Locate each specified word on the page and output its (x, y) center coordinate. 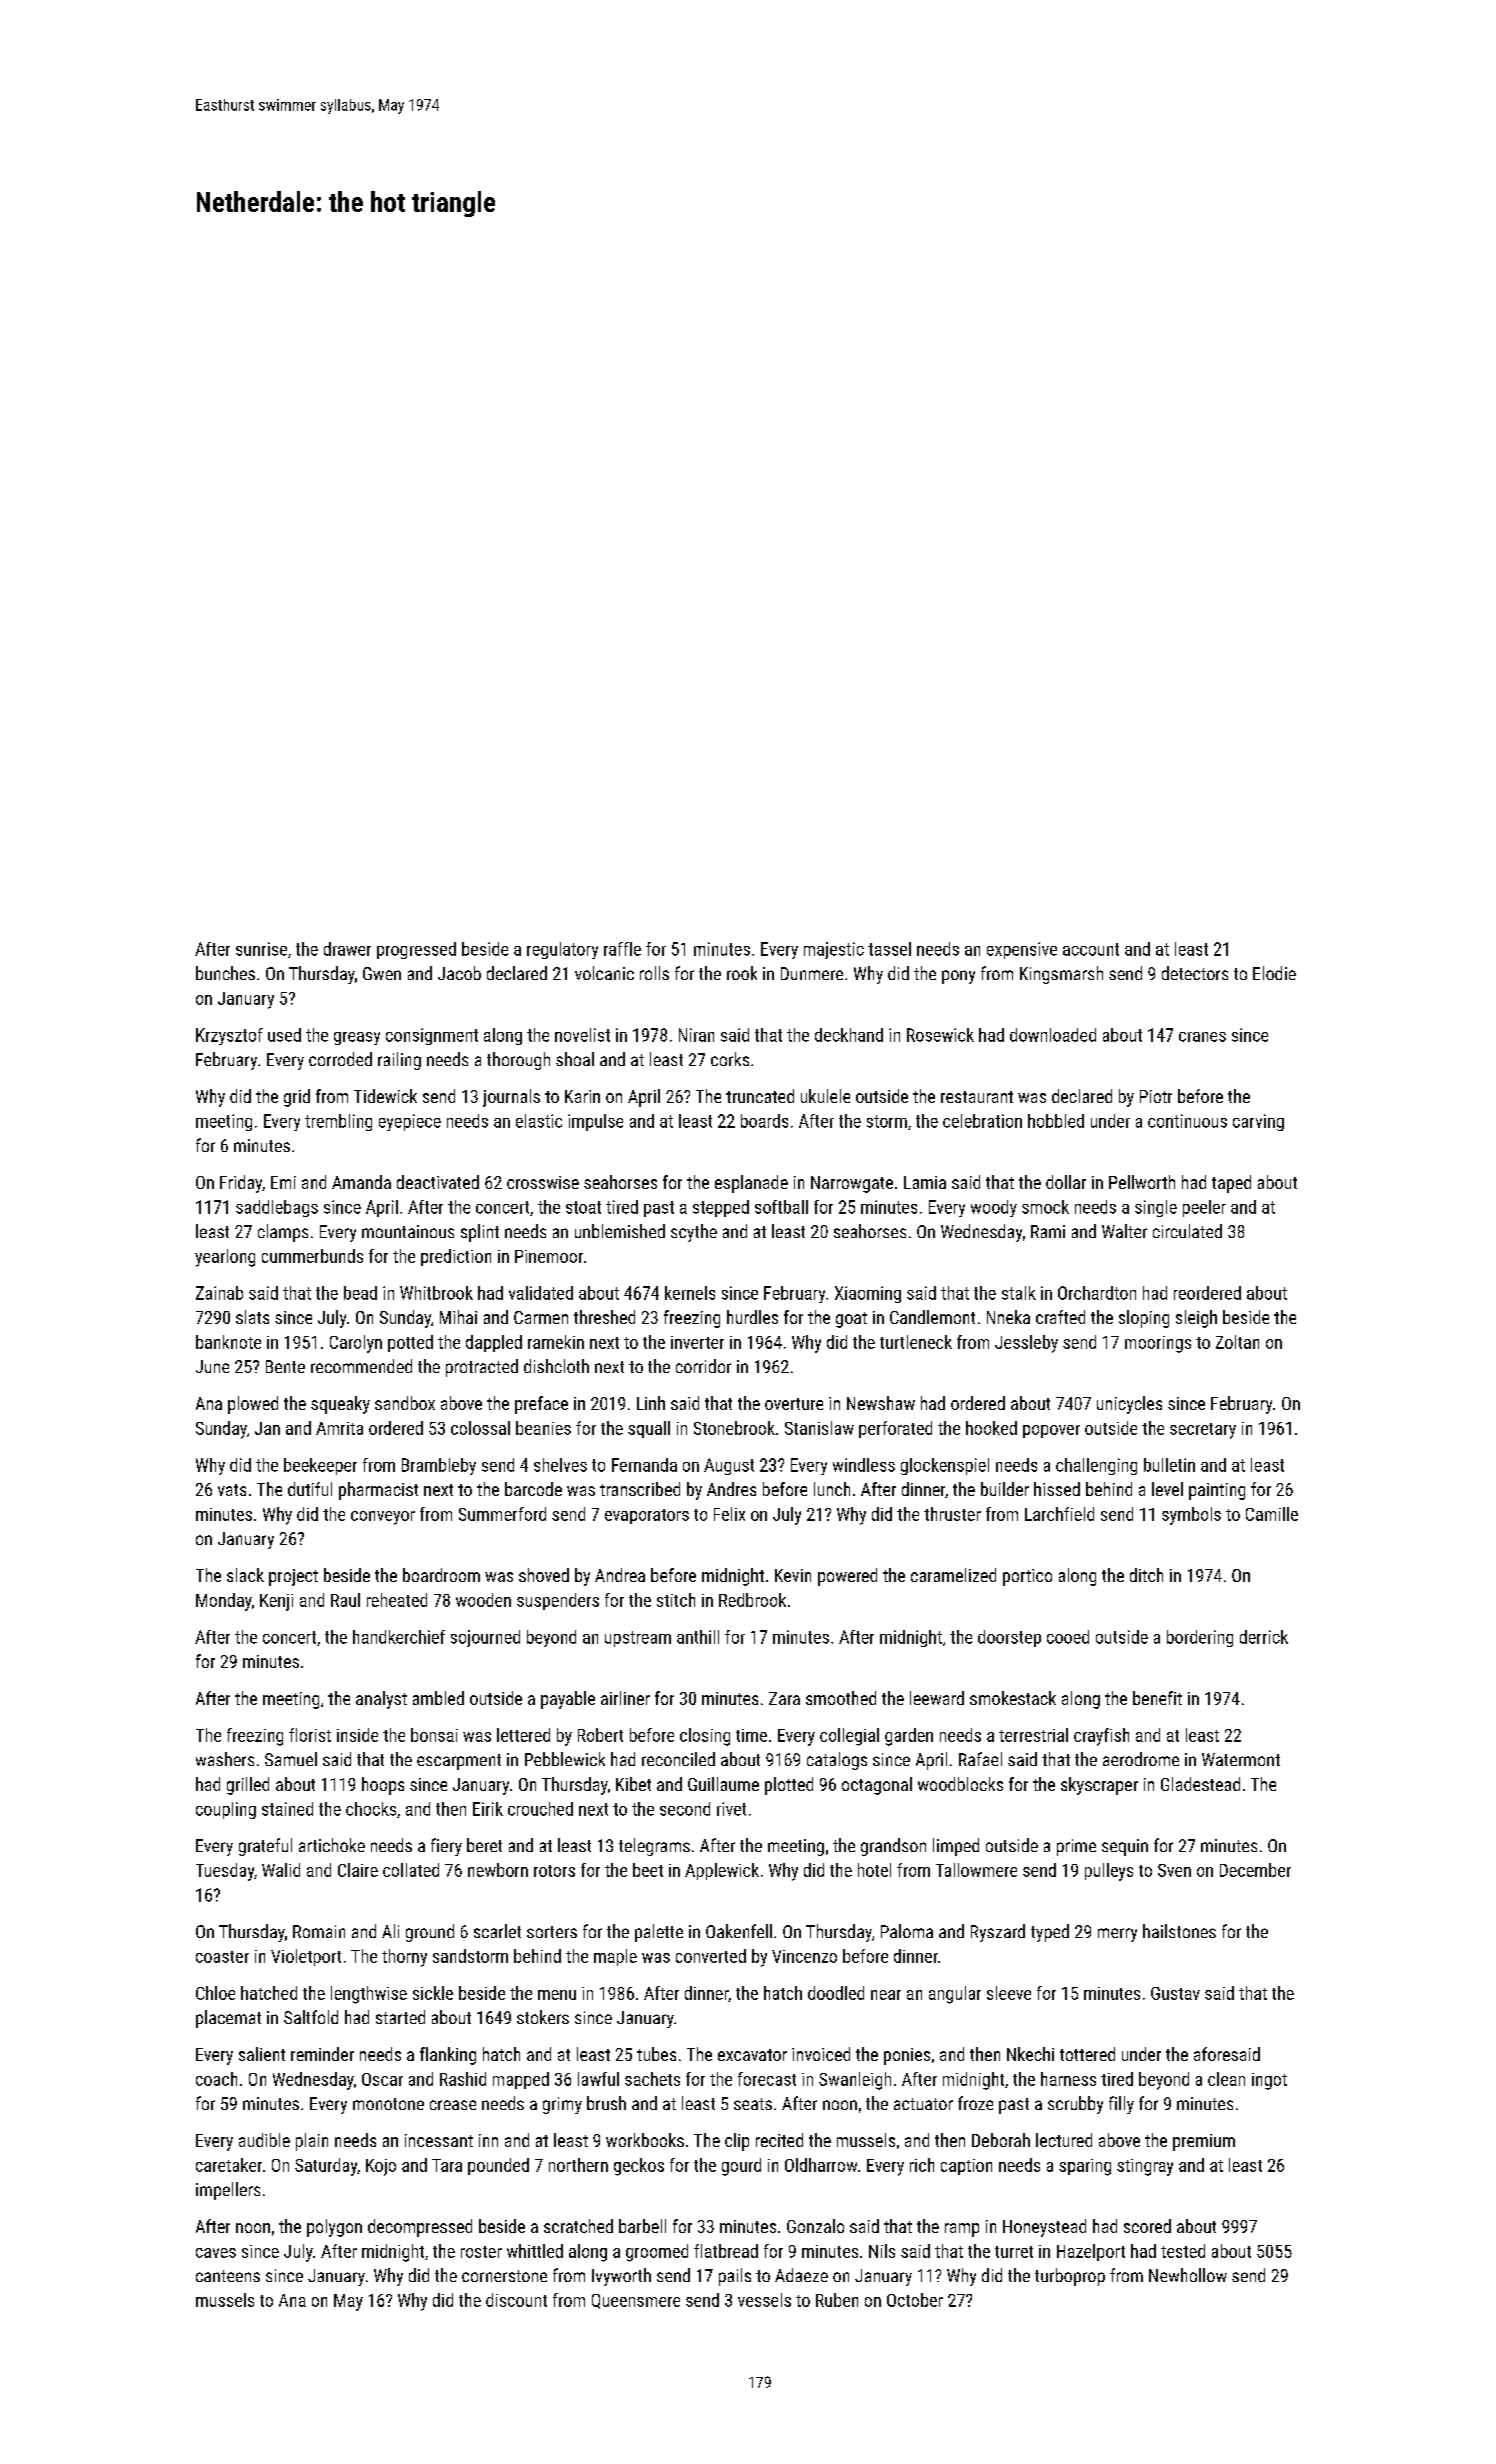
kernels (690, 1293)
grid (297, 1098)
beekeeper (320, 1466)
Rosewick (940, 1035)
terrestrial (1033, 1735)
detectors (1195, 973)
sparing (1085, 2167)
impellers (228, 2191)
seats (753, 2104)
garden (909, 1737)
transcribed (640, 1489)
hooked (991, 1428)
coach (216, 2079)
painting (1217, 1491)
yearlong (225, 1258)
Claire (358, 1870)
